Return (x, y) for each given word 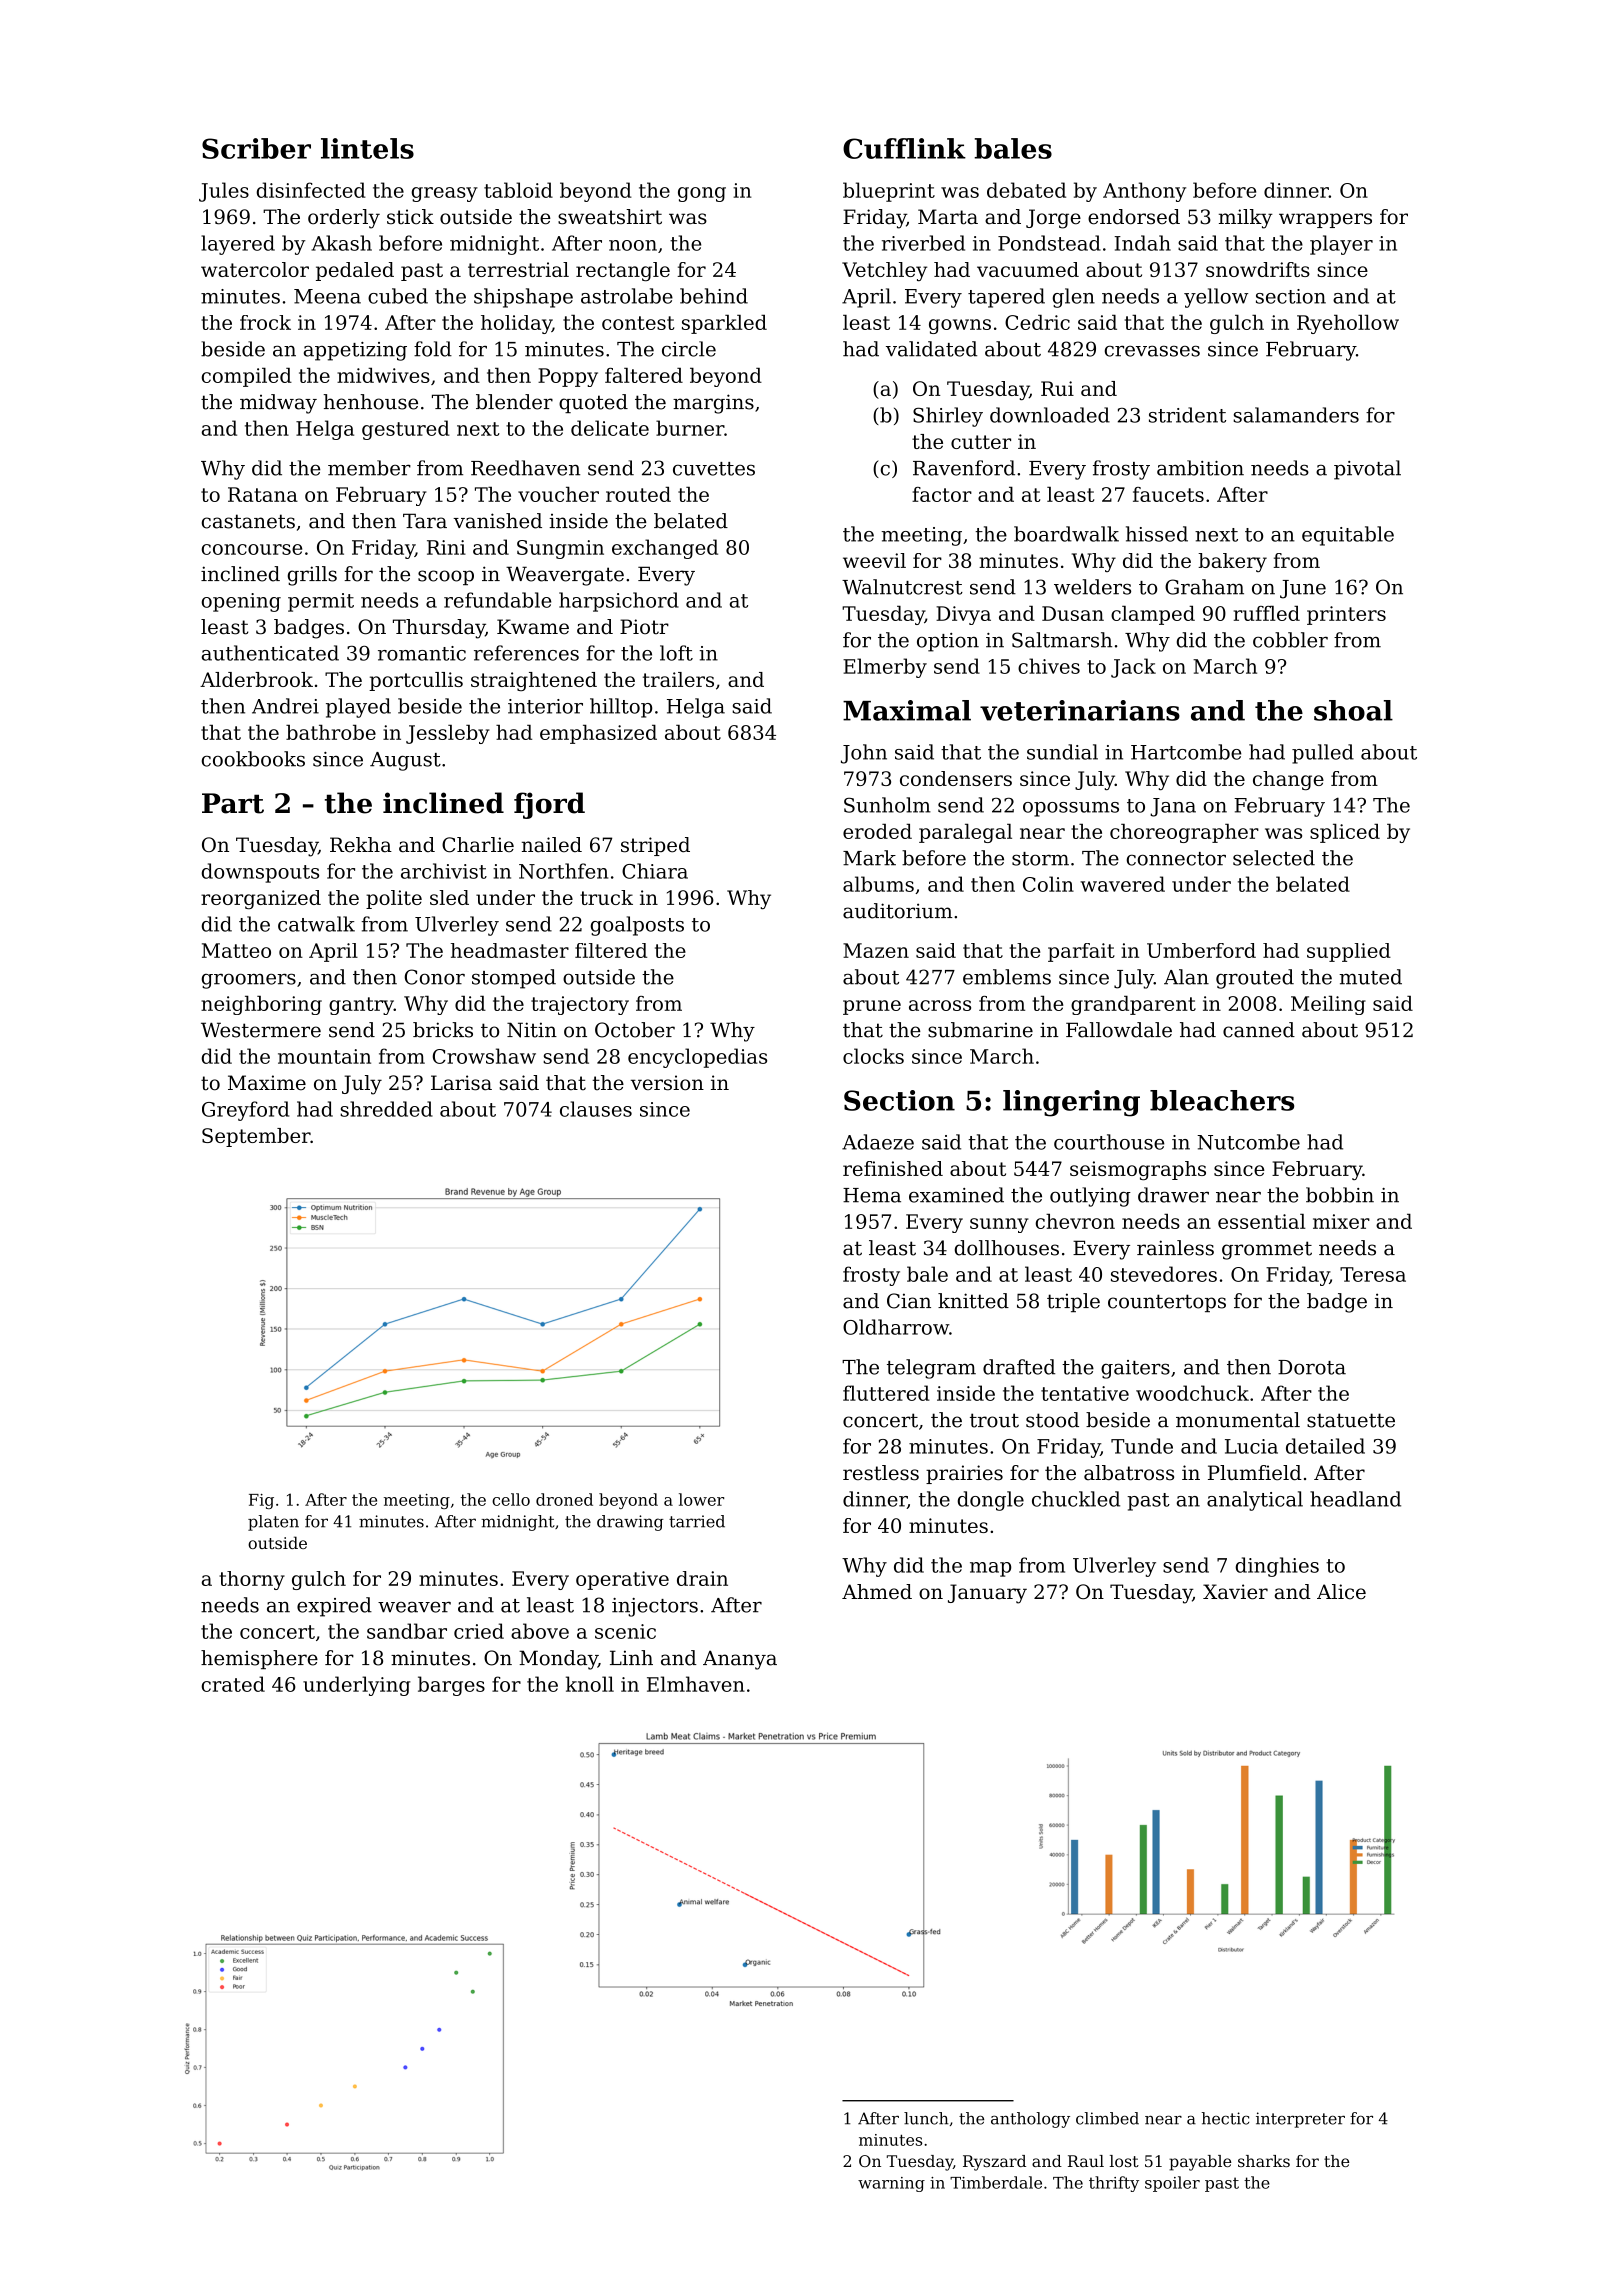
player (1341, 245)
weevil (874, 560)
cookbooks (253, 759)
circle (689, 349)
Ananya (740, 1660)
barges (451, 1686)
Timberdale (996, 2182)
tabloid (518, 190)
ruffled (1267, 613)
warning (891, 2184)
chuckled (1076, 1499)
